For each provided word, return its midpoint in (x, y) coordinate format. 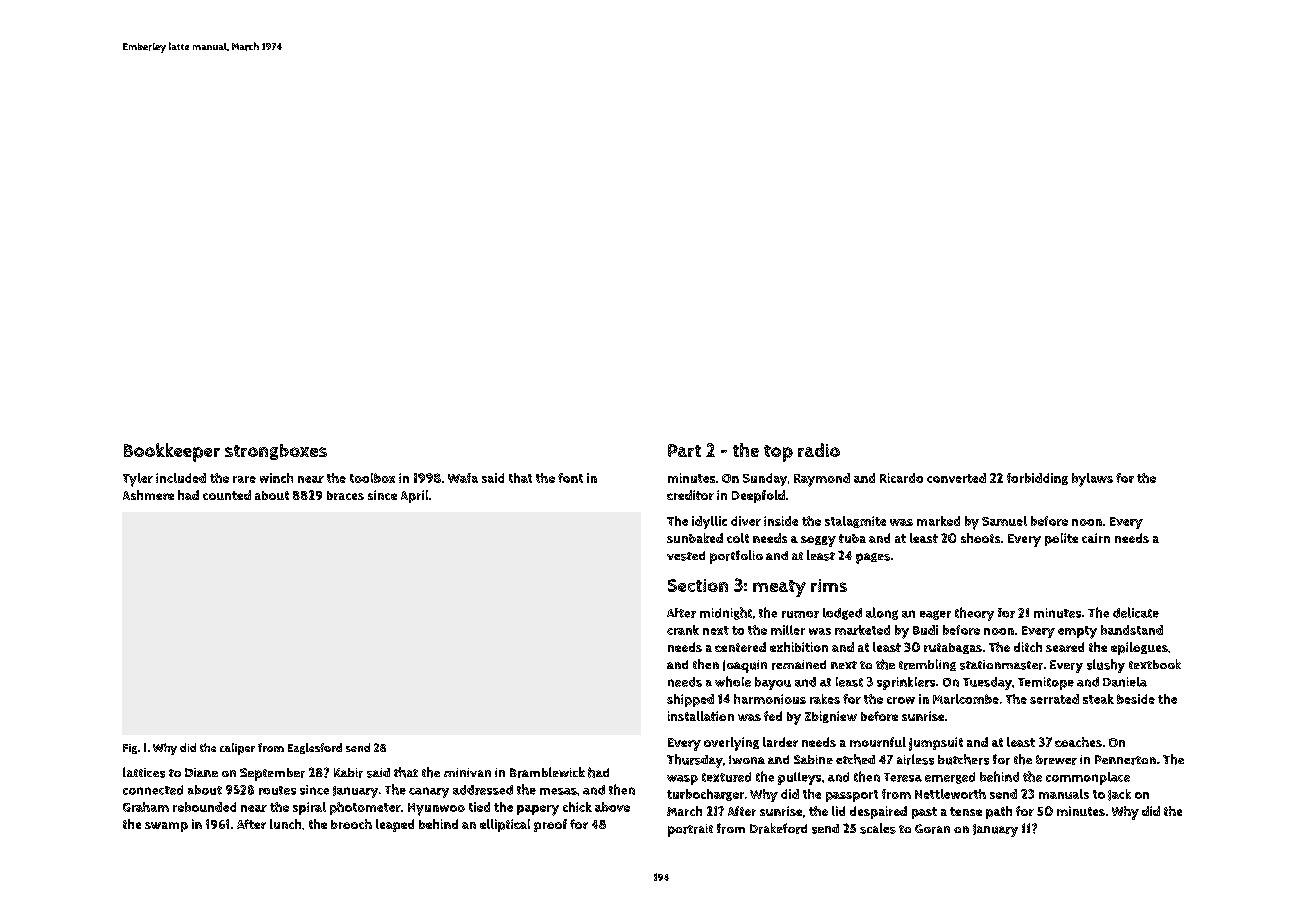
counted (227, 495)
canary (429, 792)
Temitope (1046, 683)
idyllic (709, 522)
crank (683, 630)
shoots (980, 538)
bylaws (1092, 480)
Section (698, 585)
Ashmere (148, 495)
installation (701, 716)
